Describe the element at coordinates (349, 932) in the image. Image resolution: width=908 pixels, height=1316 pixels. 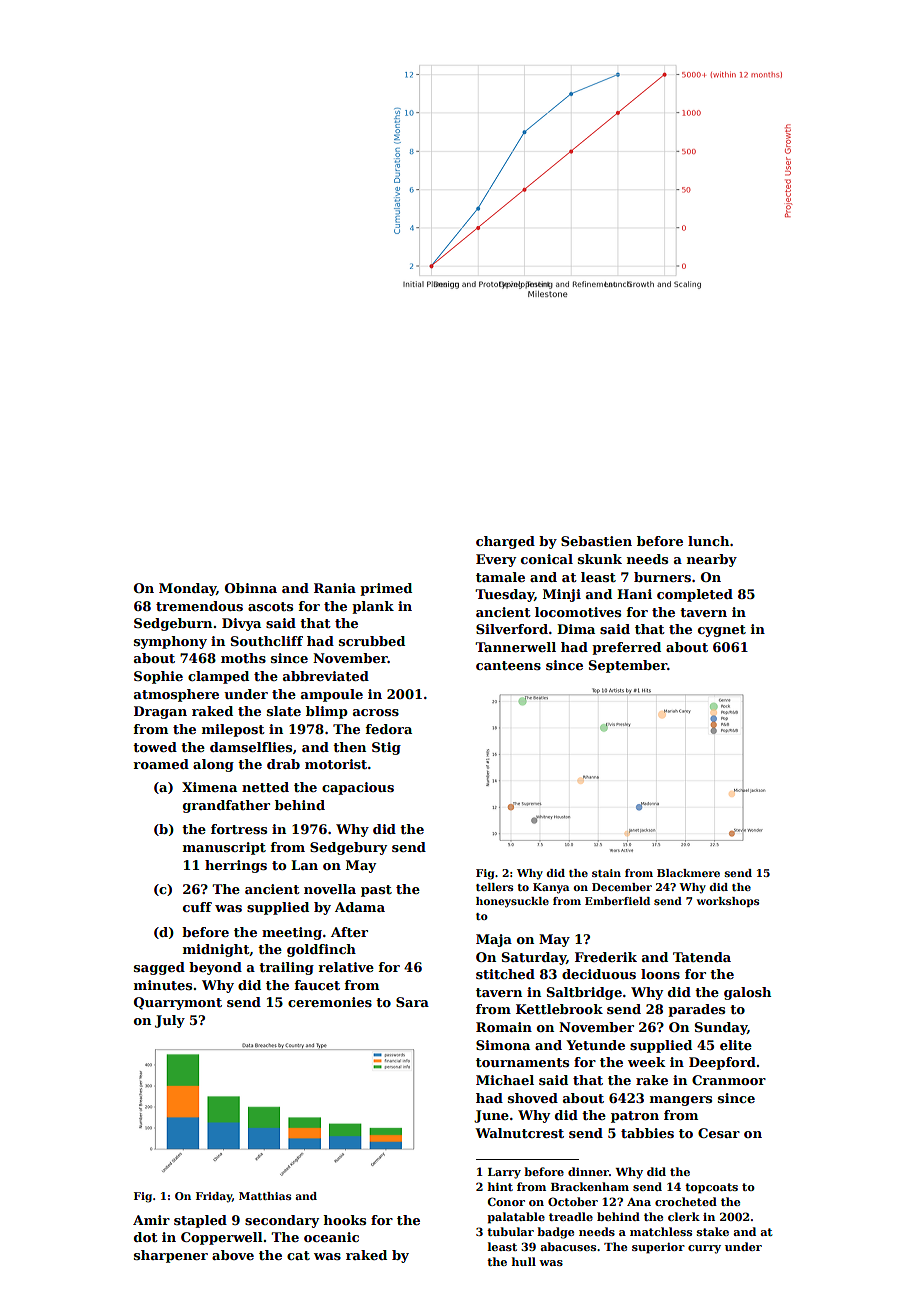
I see `After` at that location.
